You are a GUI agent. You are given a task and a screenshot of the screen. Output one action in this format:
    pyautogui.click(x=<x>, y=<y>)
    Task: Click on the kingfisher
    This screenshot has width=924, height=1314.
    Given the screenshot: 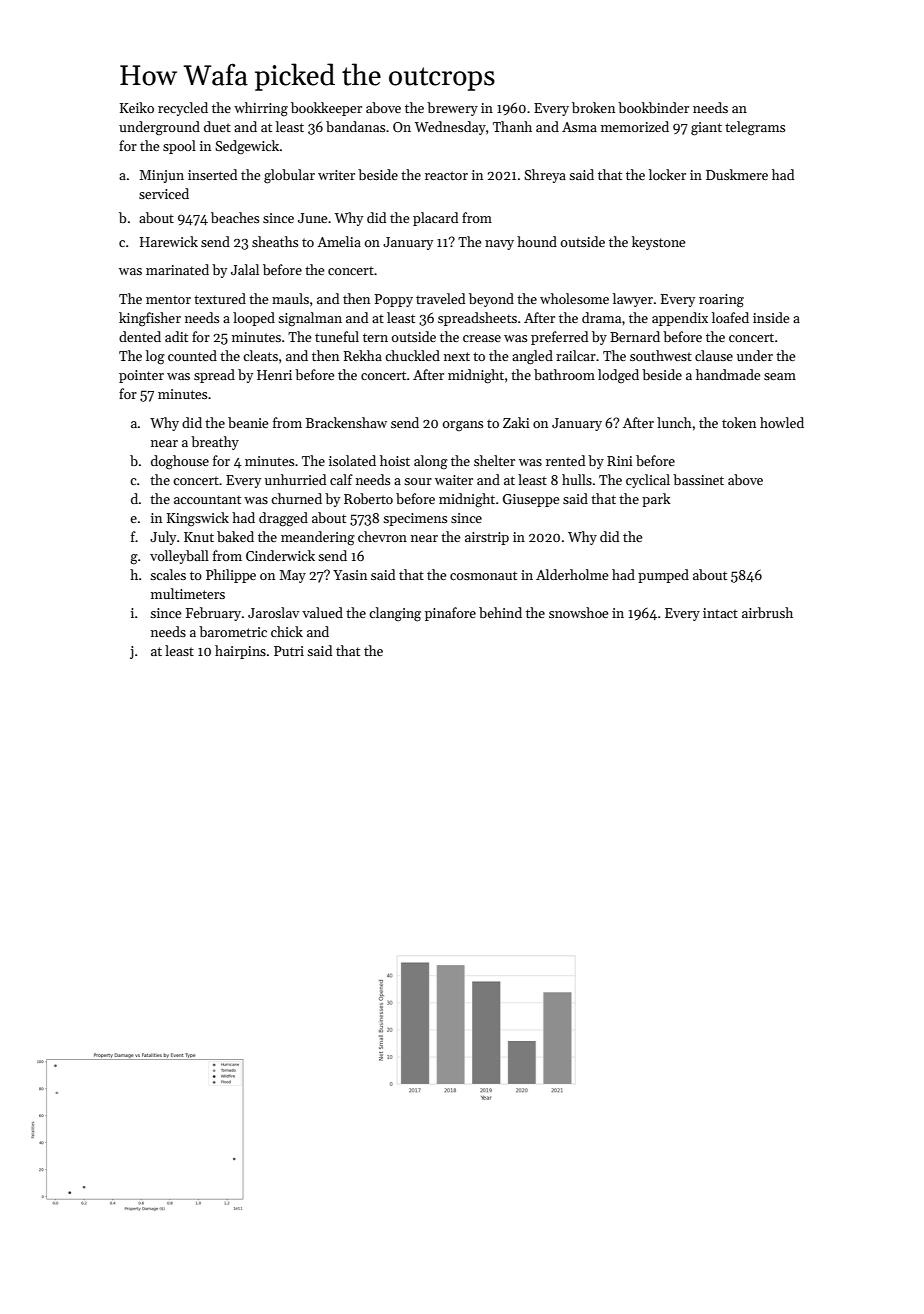 What is the action you would take?
    pyautogui.click(x=150, y=319)
